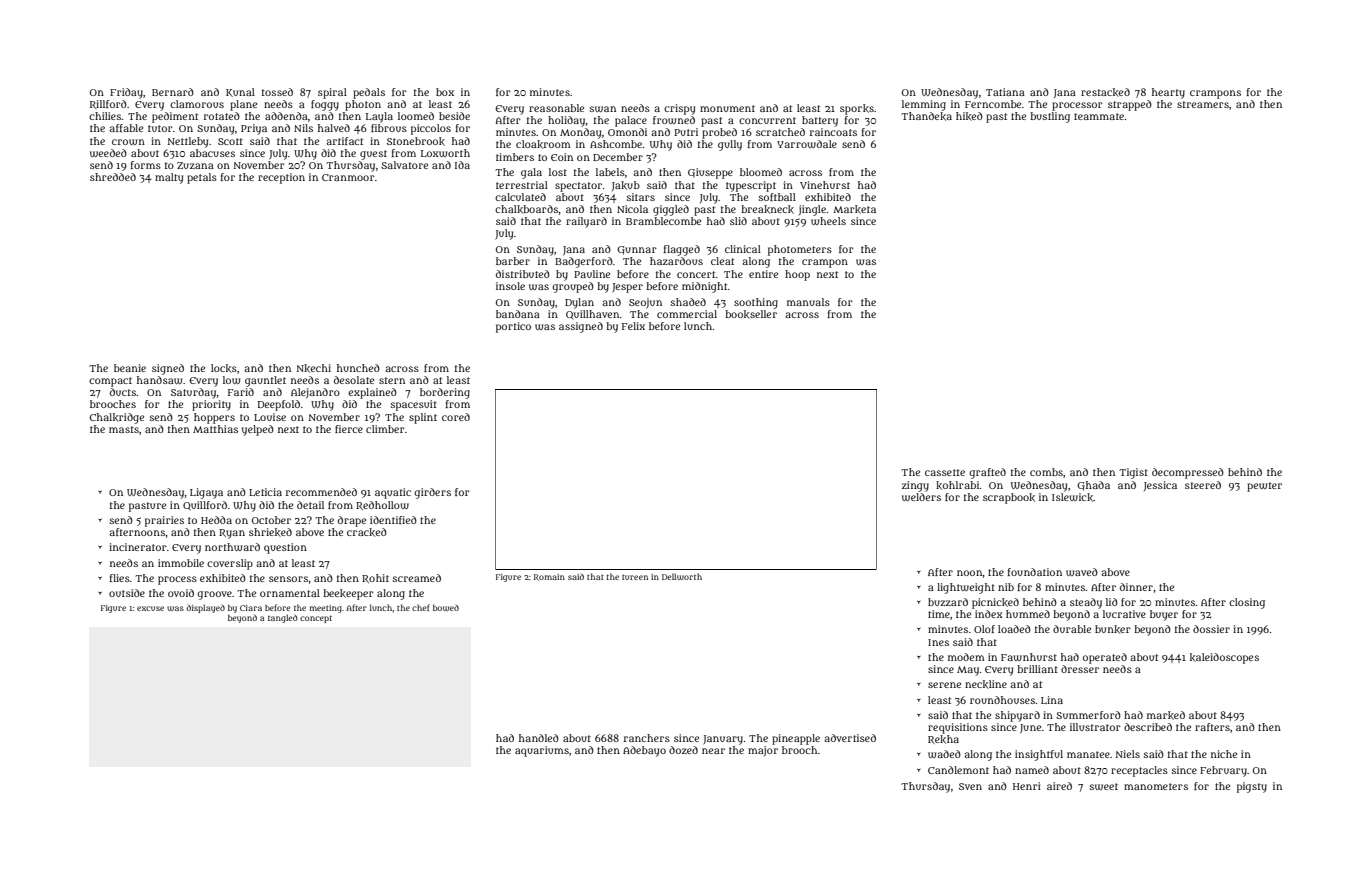  What do you see at coordinates (542, 751) in the screenshot?
I see `aquariums` at bounding box center [542, 751].
